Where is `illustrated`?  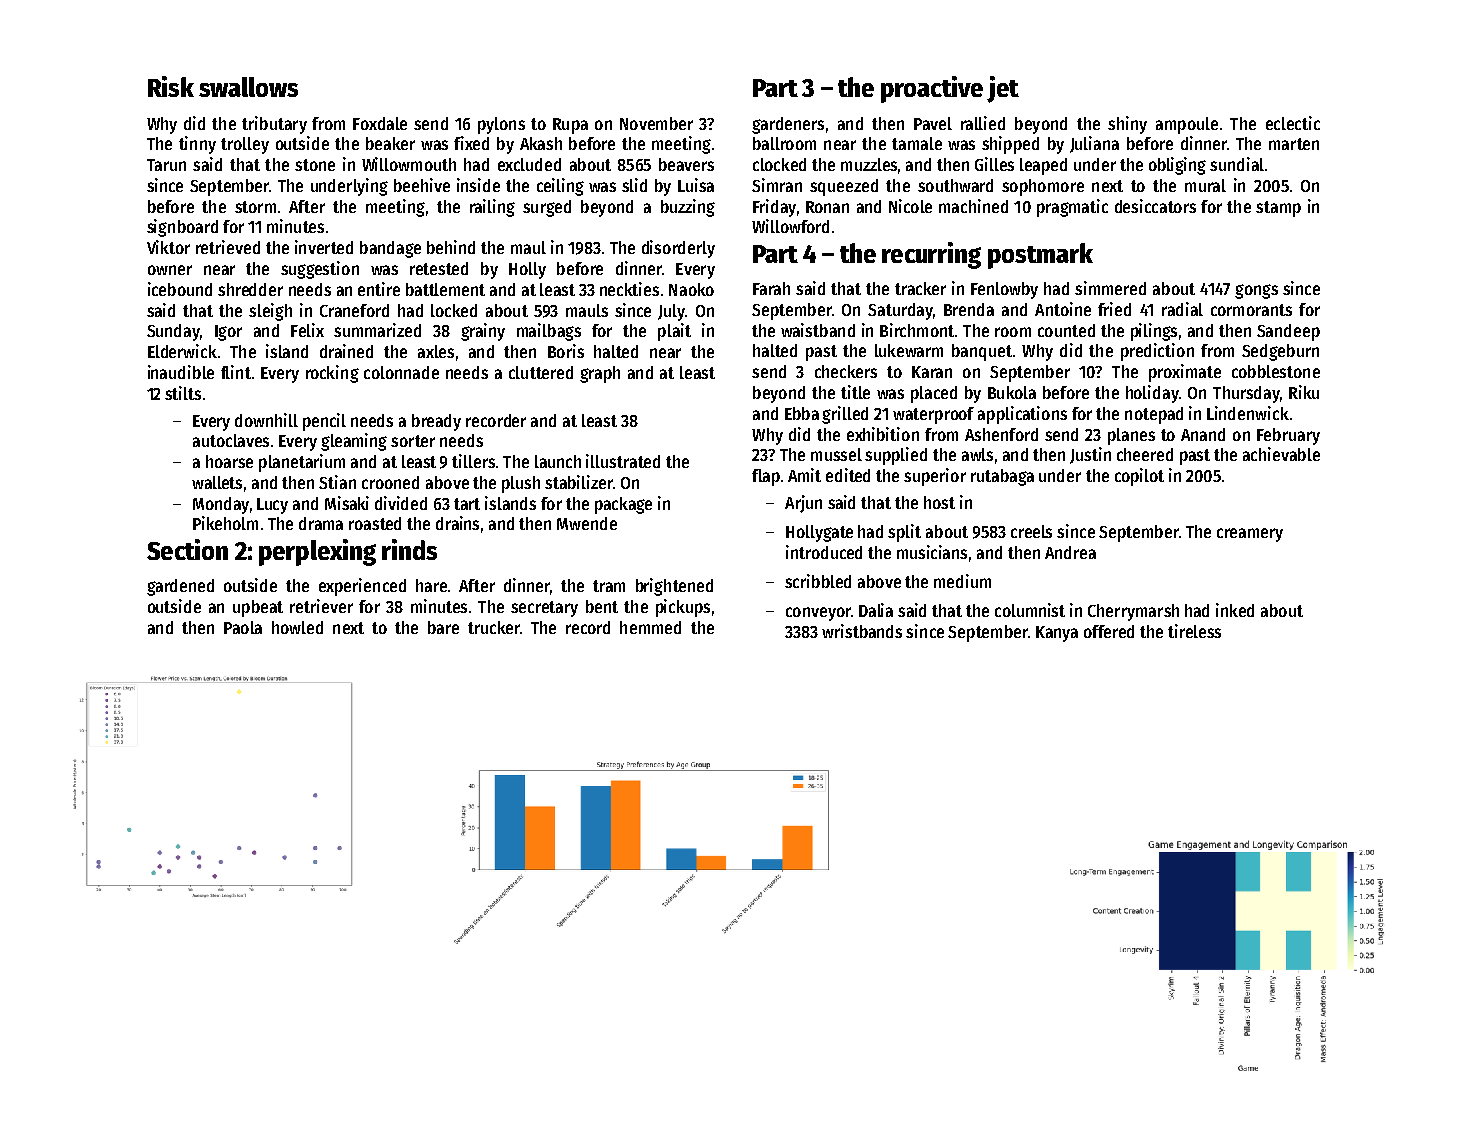
illustrated is located at coordinates (623, 461).
